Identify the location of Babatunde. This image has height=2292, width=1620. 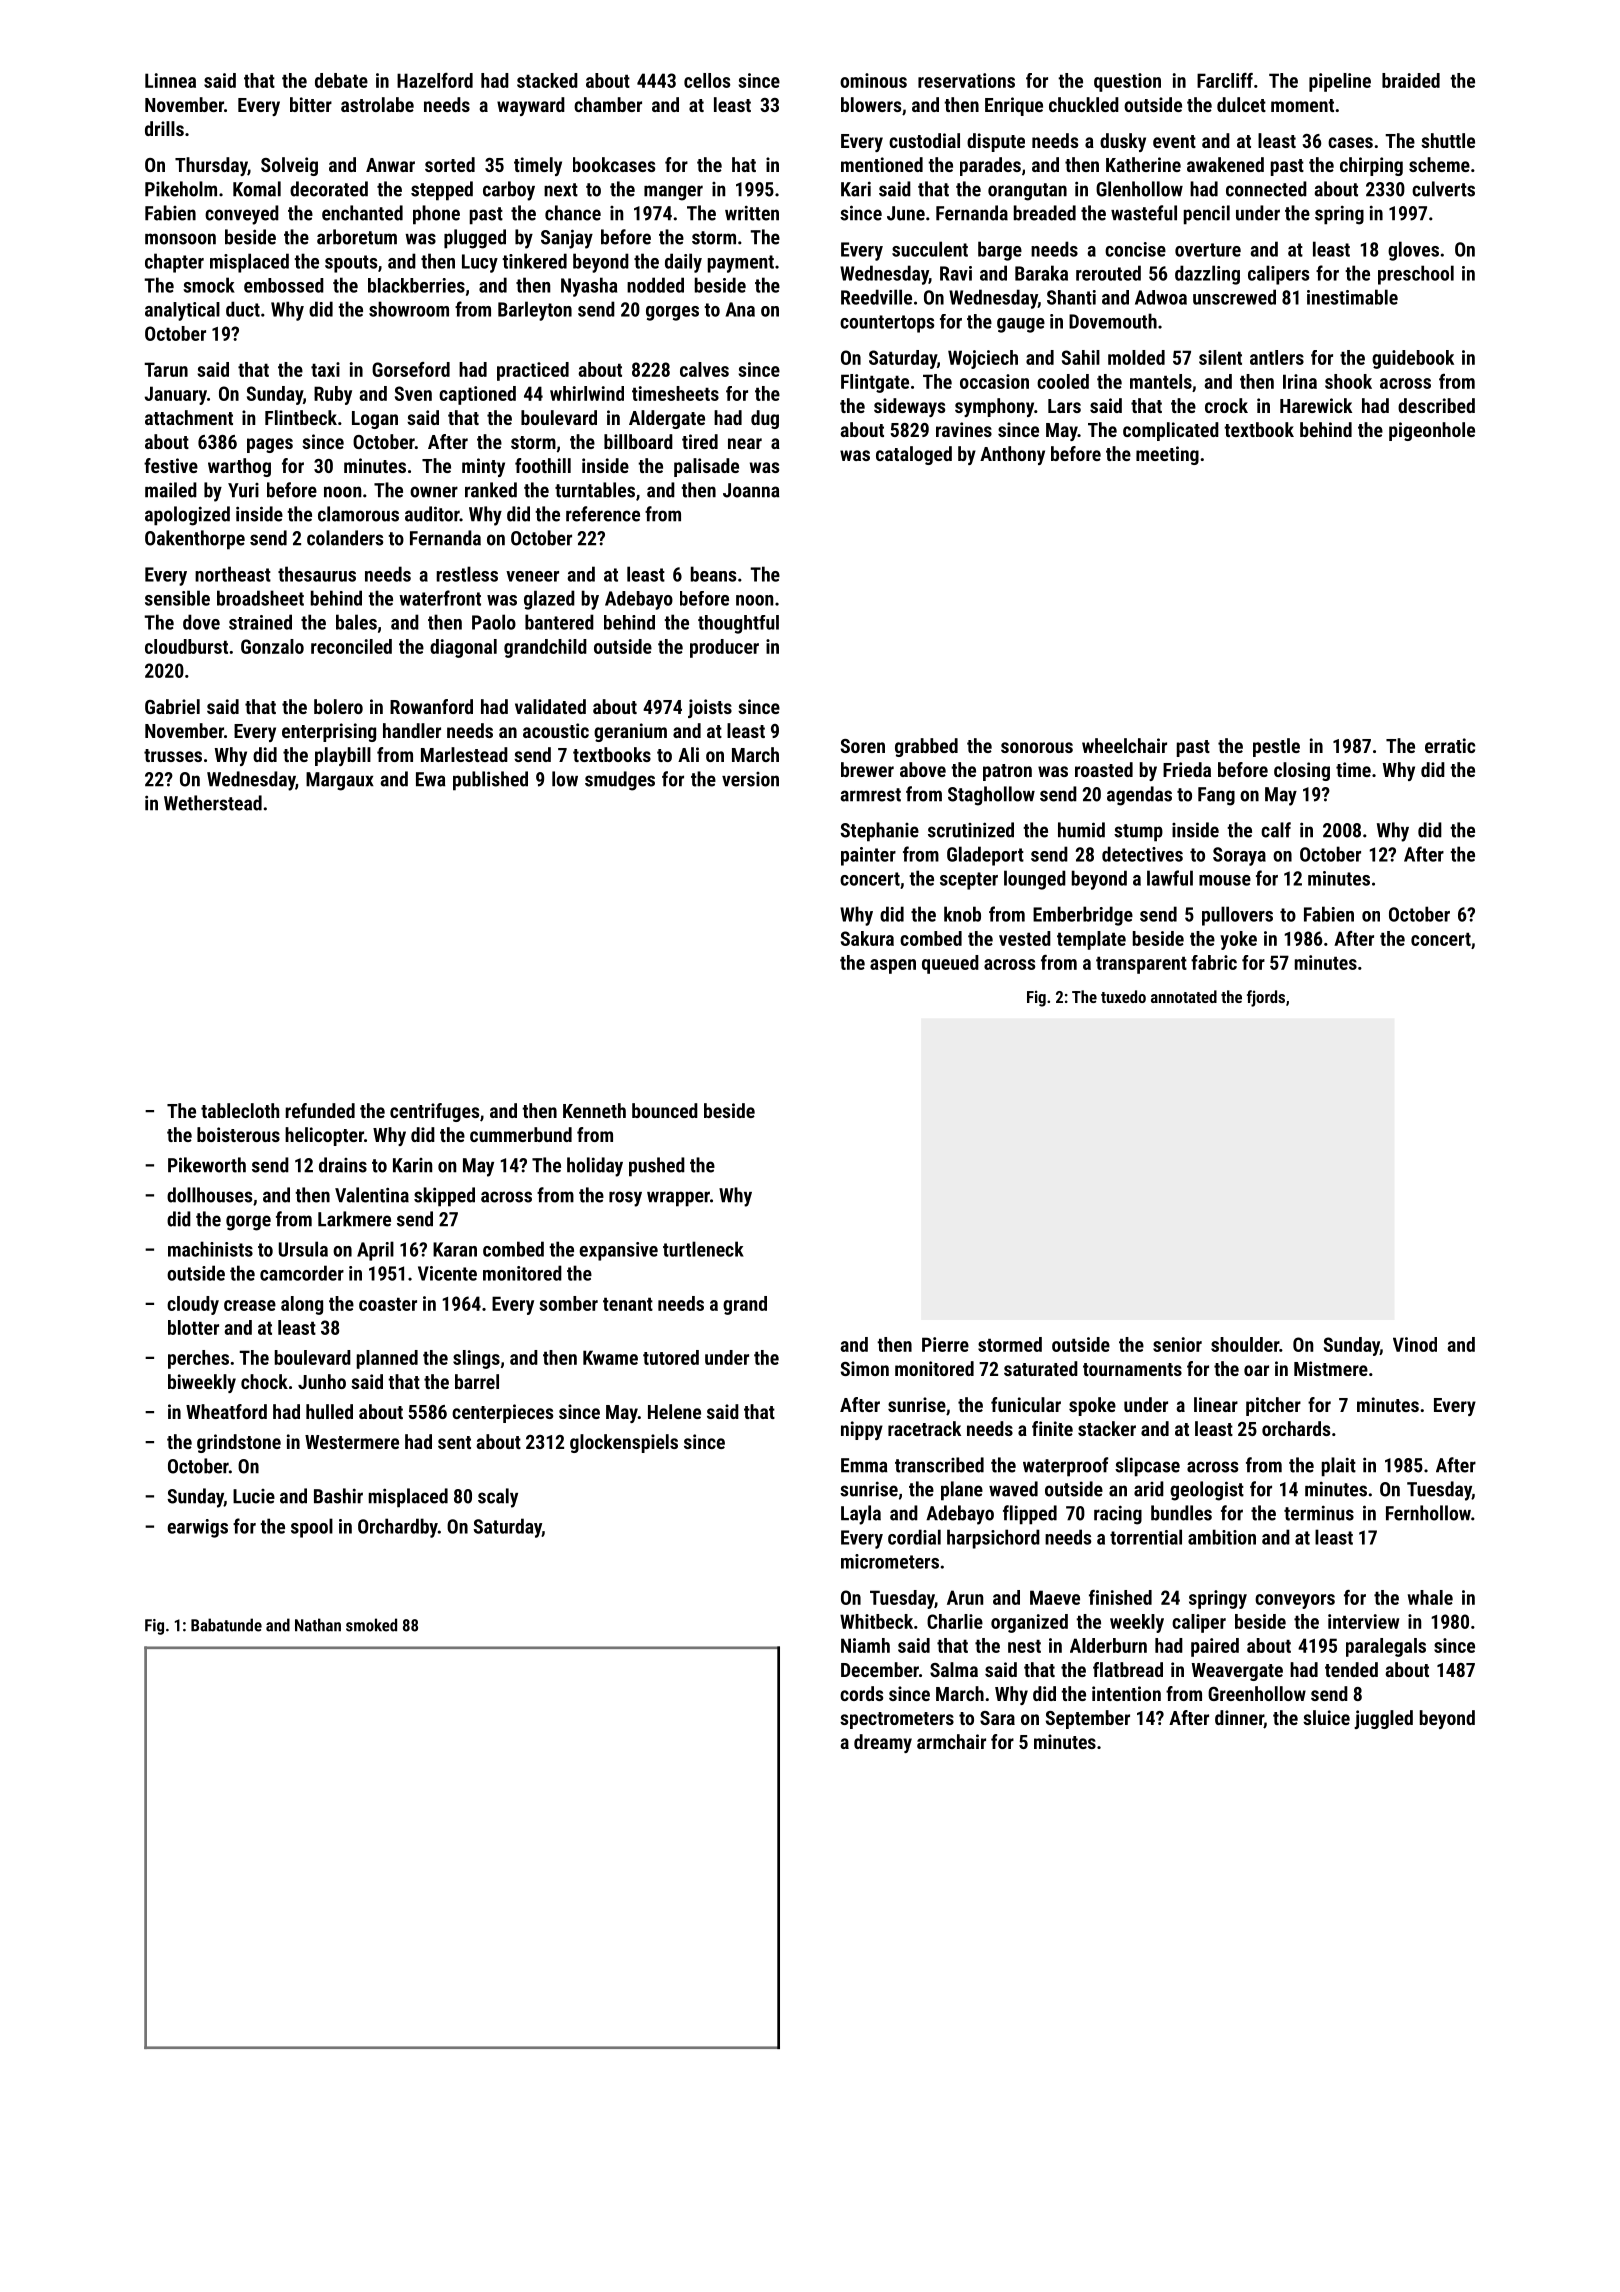
(226, 1625).
